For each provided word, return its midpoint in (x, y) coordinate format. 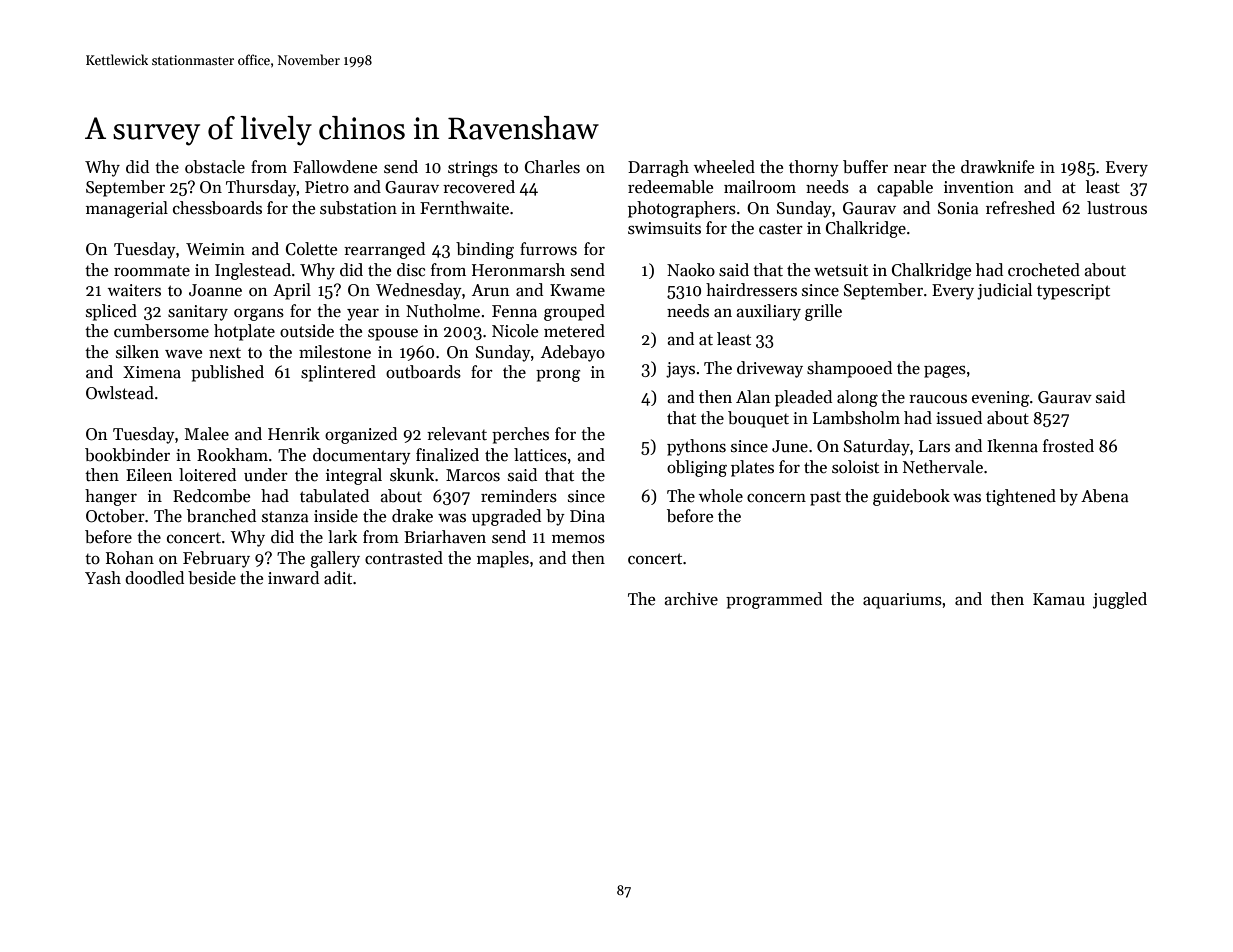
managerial (127, 209)
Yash (103, 578)
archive (691, 599)
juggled (1120, 600)
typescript (1073, 292)
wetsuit (841, 270)
